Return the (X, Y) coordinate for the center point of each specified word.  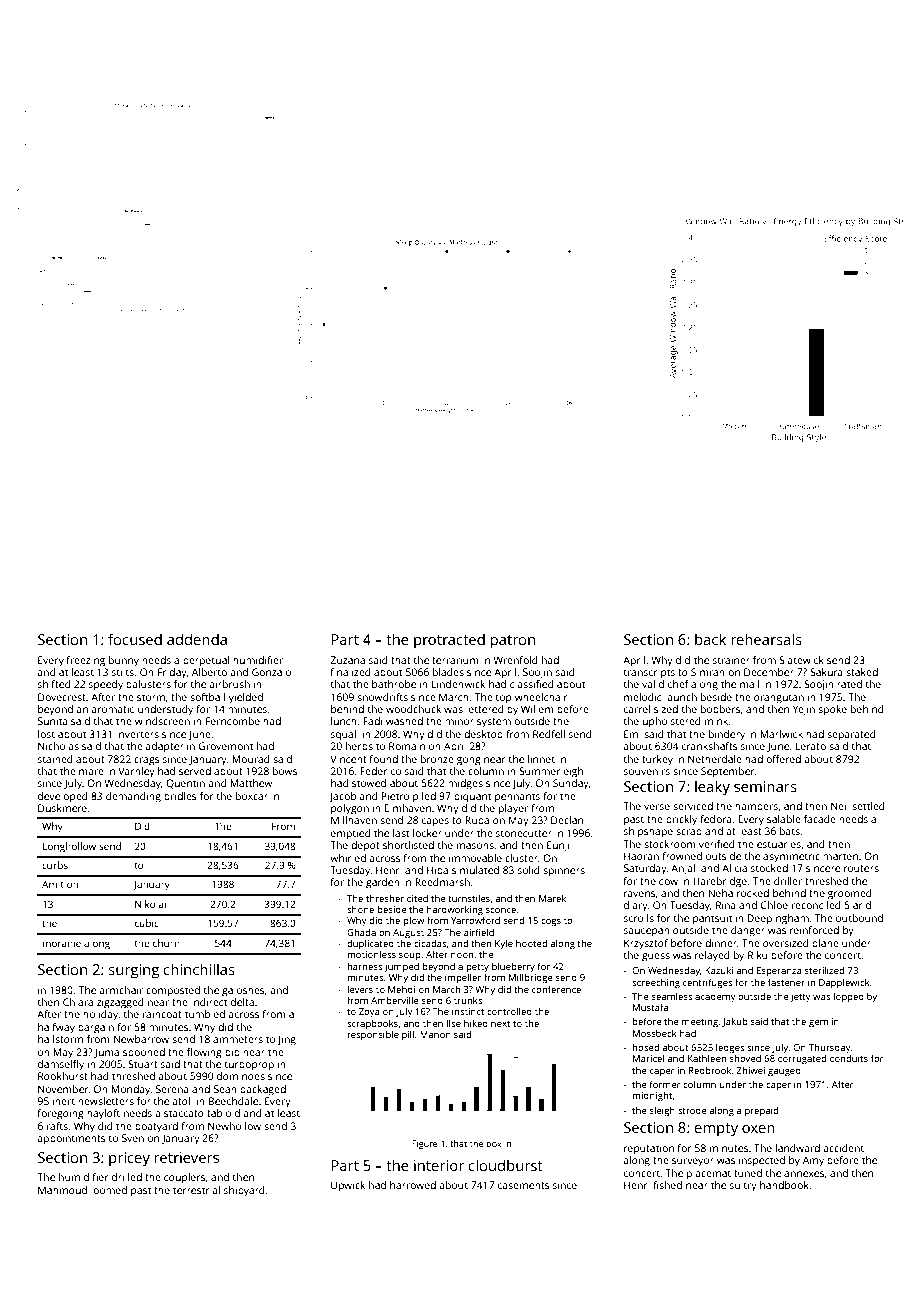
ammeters (238, 1039)
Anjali (684, 869)
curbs (55, 865)
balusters (148, 684)
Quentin (185, 784)
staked (862, 672)
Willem (537, 709)
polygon (350, 809)
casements (524, 1185)
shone (360, 909)
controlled (509, 1011)
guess (656, 957)
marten (840, 856)
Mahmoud (62, 1190)
